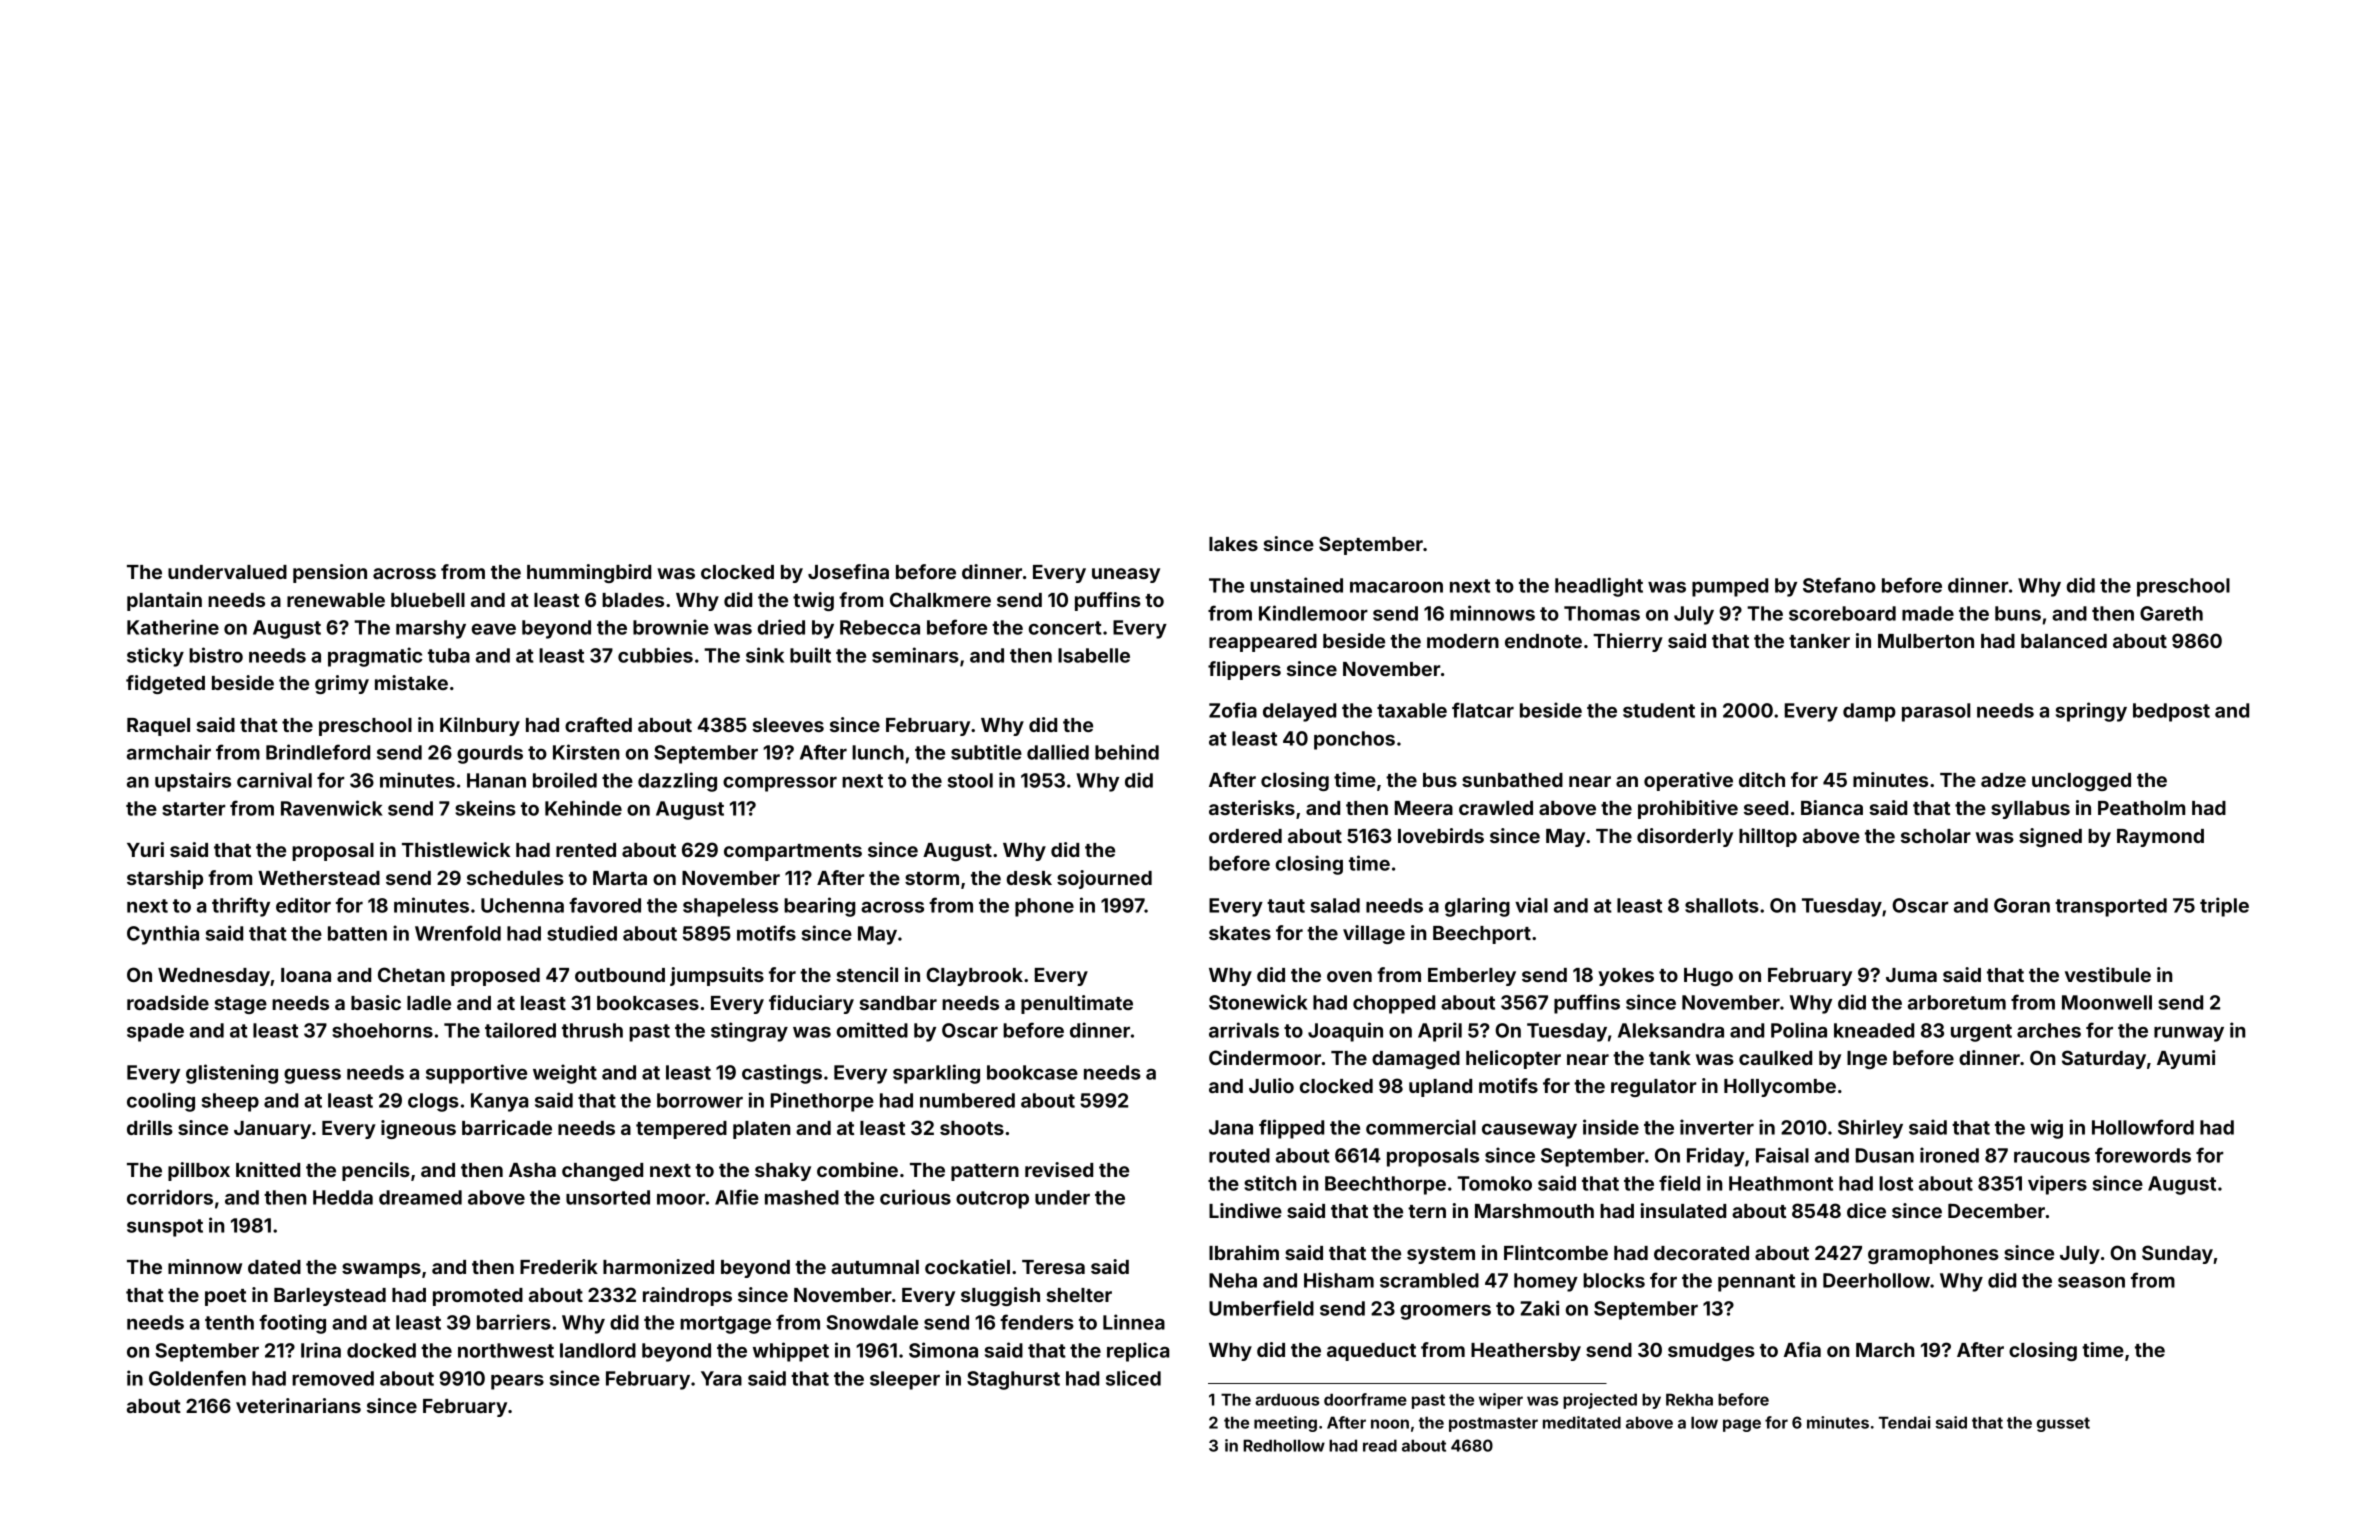 Image resolution: width=2380 pixels, height=1540 pixels. What do you see at coordinates (330, 573) in the screenshot?
I see `pension` at bounding box center [330, 573].
